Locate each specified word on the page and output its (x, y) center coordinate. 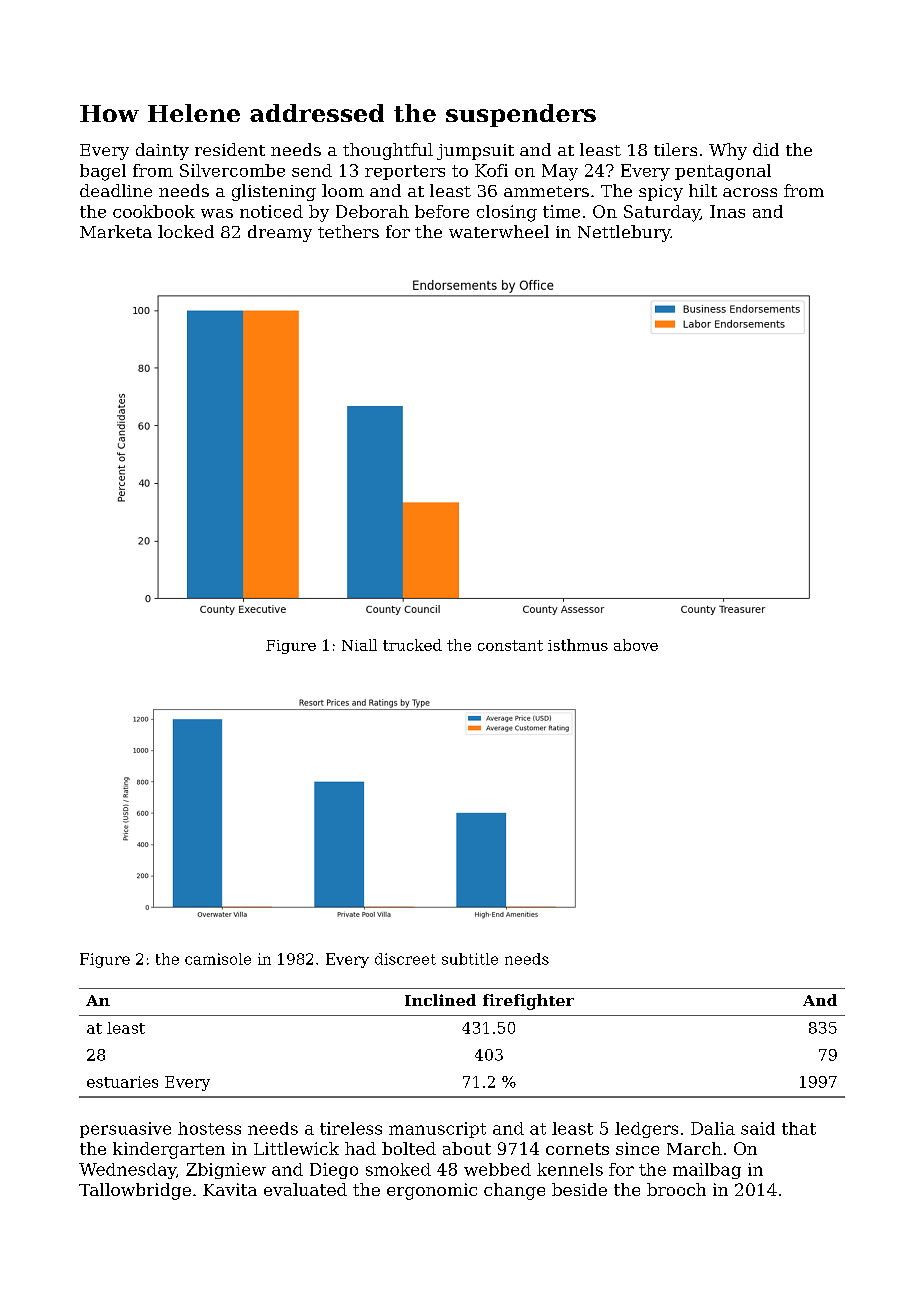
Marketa (116, 231)
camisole (218, 959)
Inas (727, 211)
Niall (359, 645)
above (636, 645)
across (750, 192)
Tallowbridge (135, 1191)
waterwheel (499, 231)
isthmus (578, 645)
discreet (405, 959)
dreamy (280, 233)
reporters (405, 172)
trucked (412, 645)
